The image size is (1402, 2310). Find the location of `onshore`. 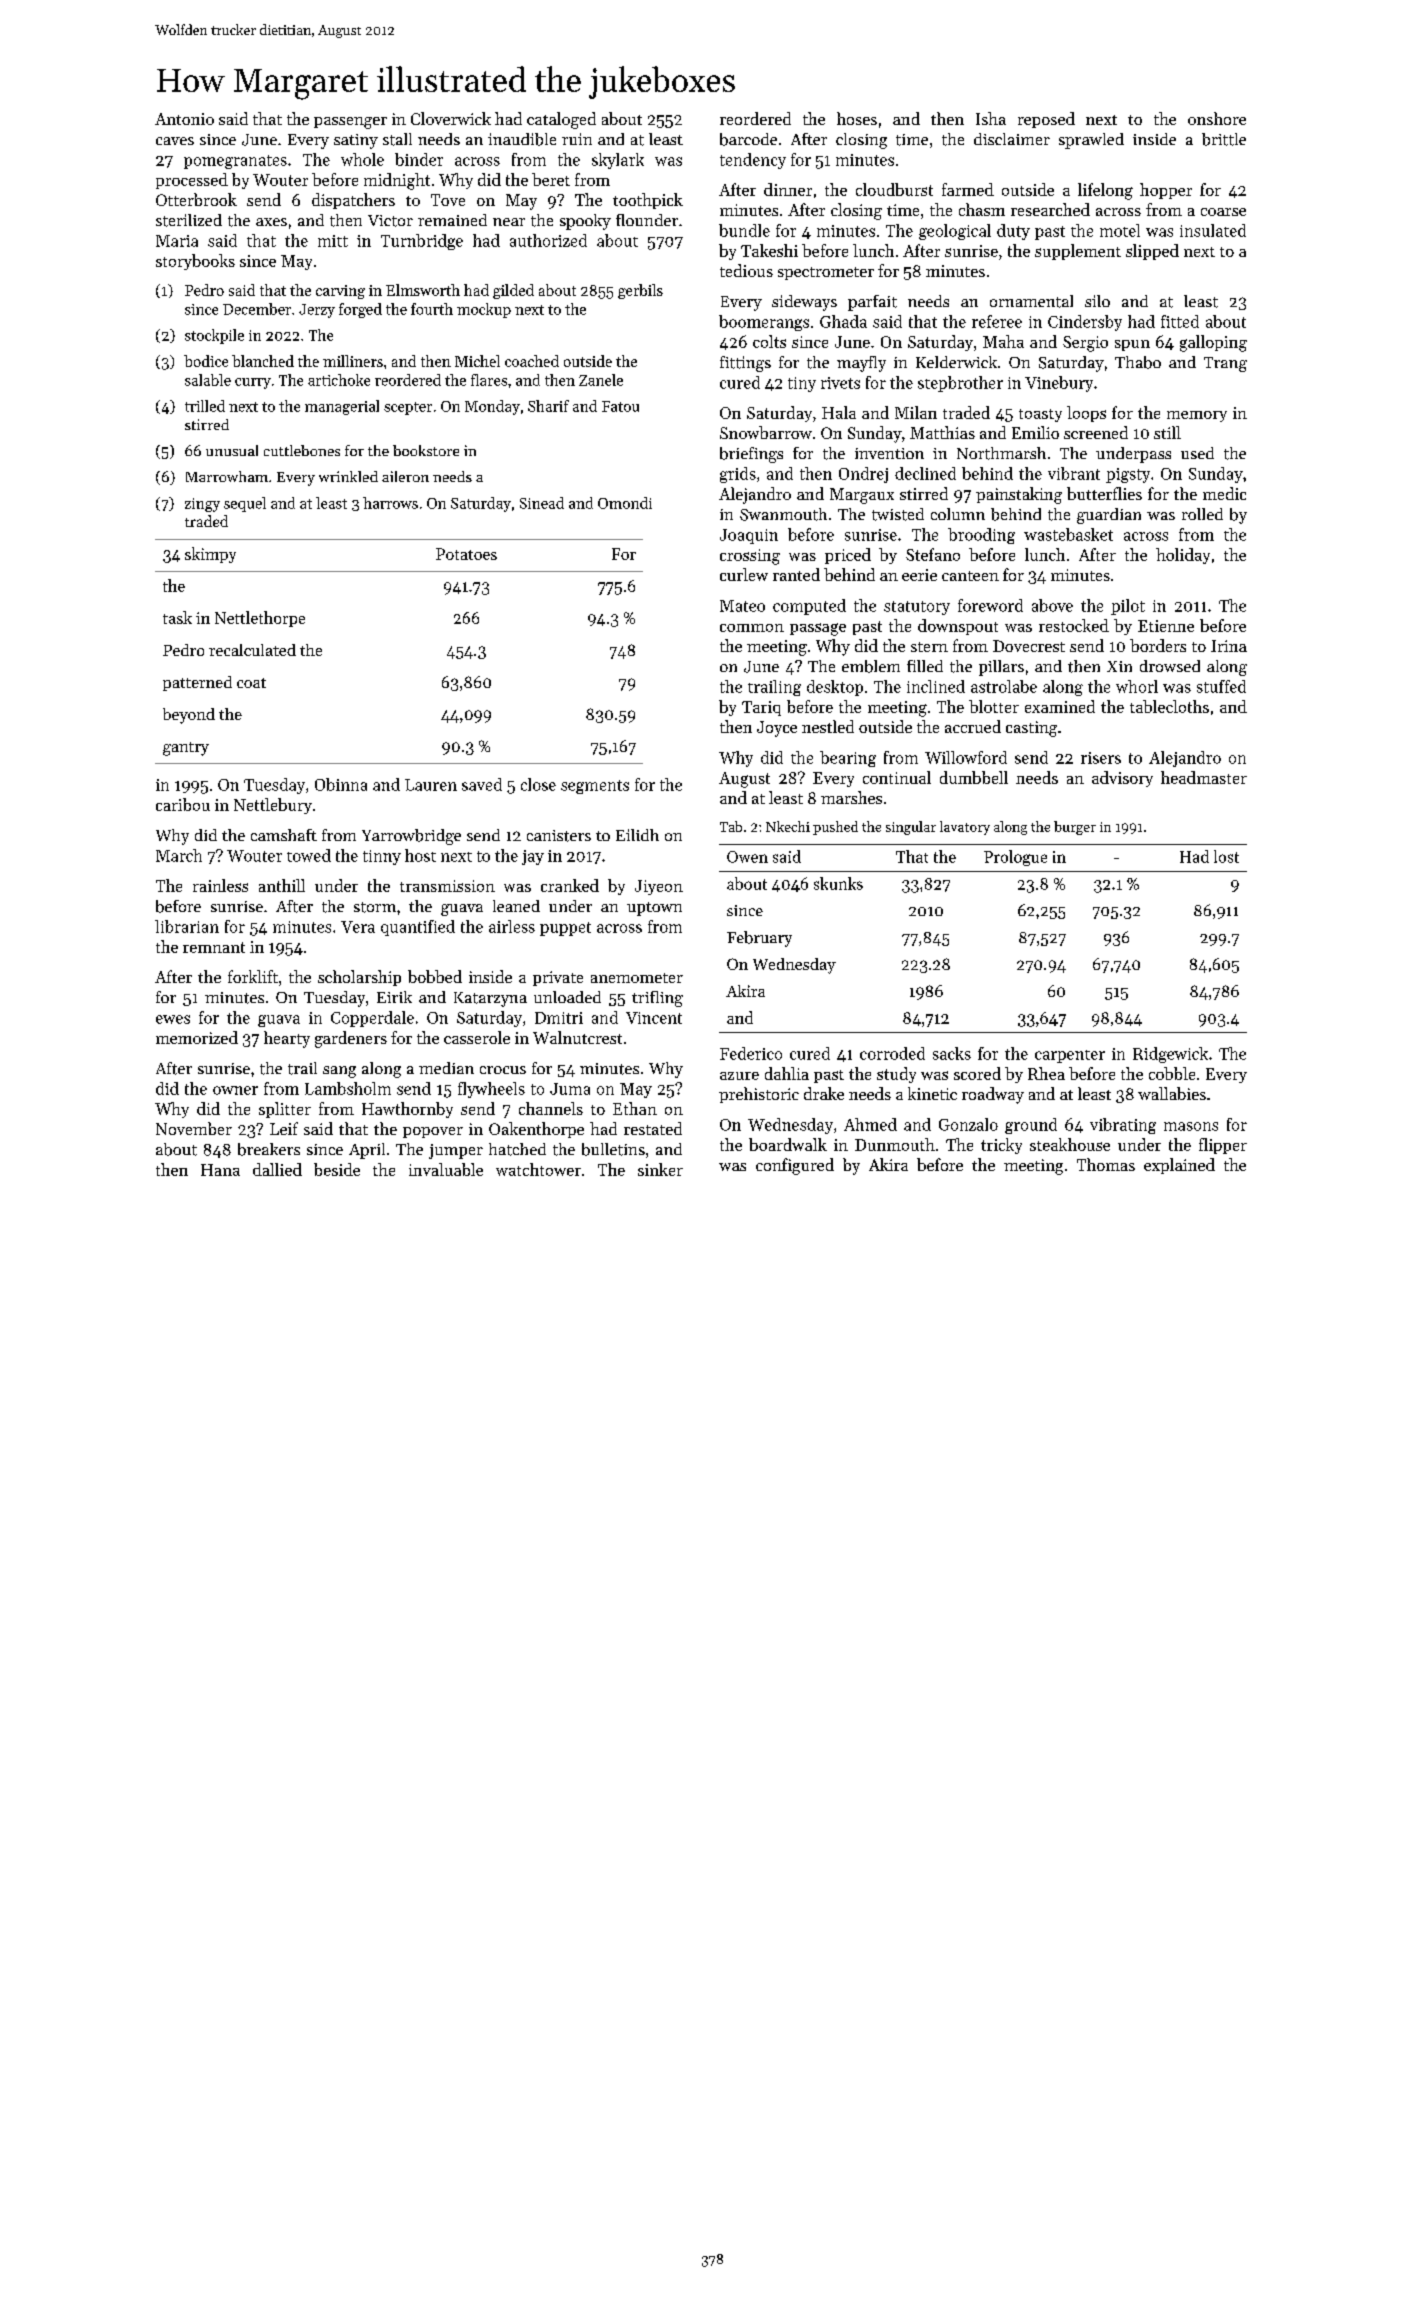

onshore is located at coordinates (1217, 118).
